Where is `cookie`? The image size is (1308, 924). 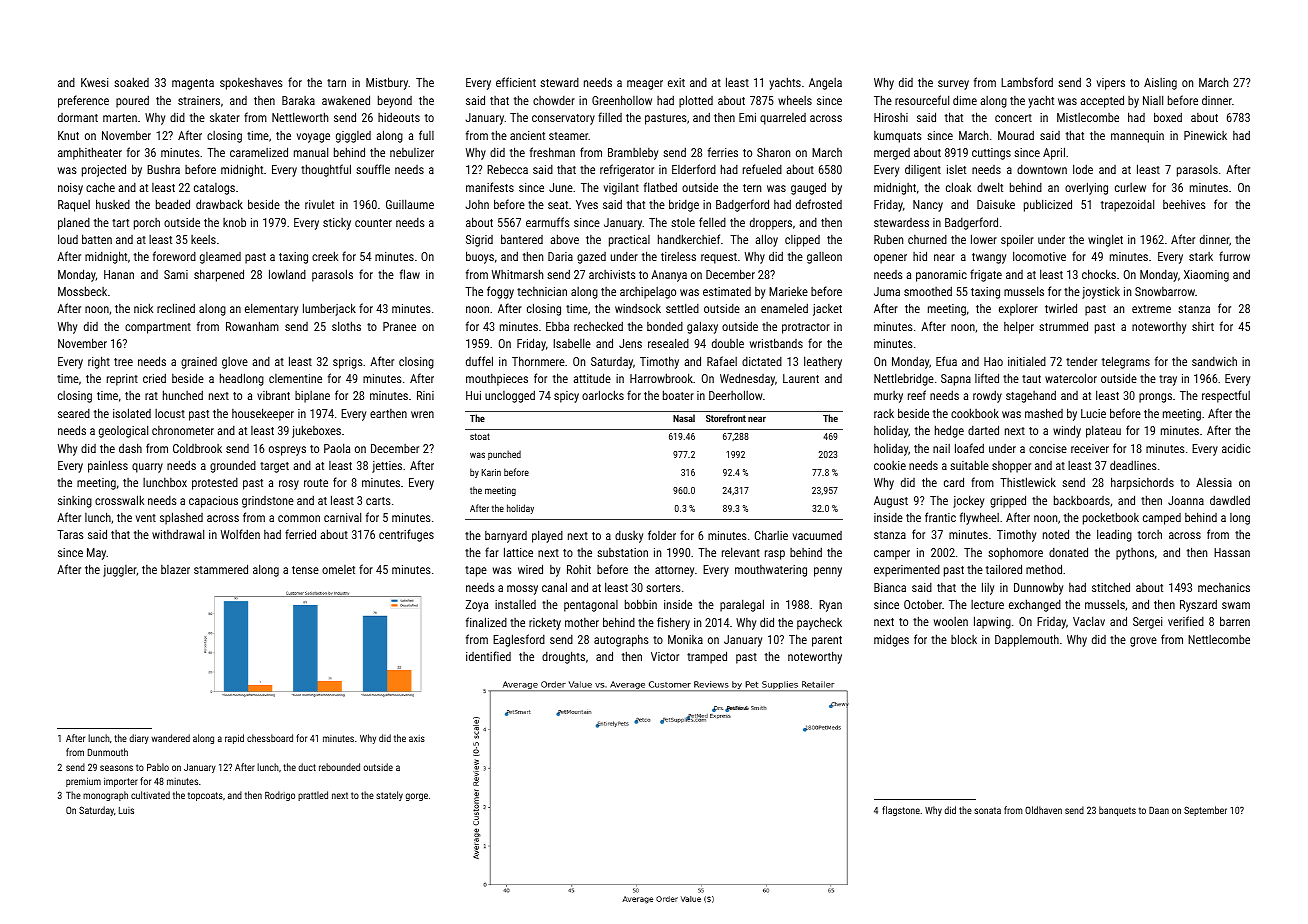
cookie is located at coordinates (890, 465).
